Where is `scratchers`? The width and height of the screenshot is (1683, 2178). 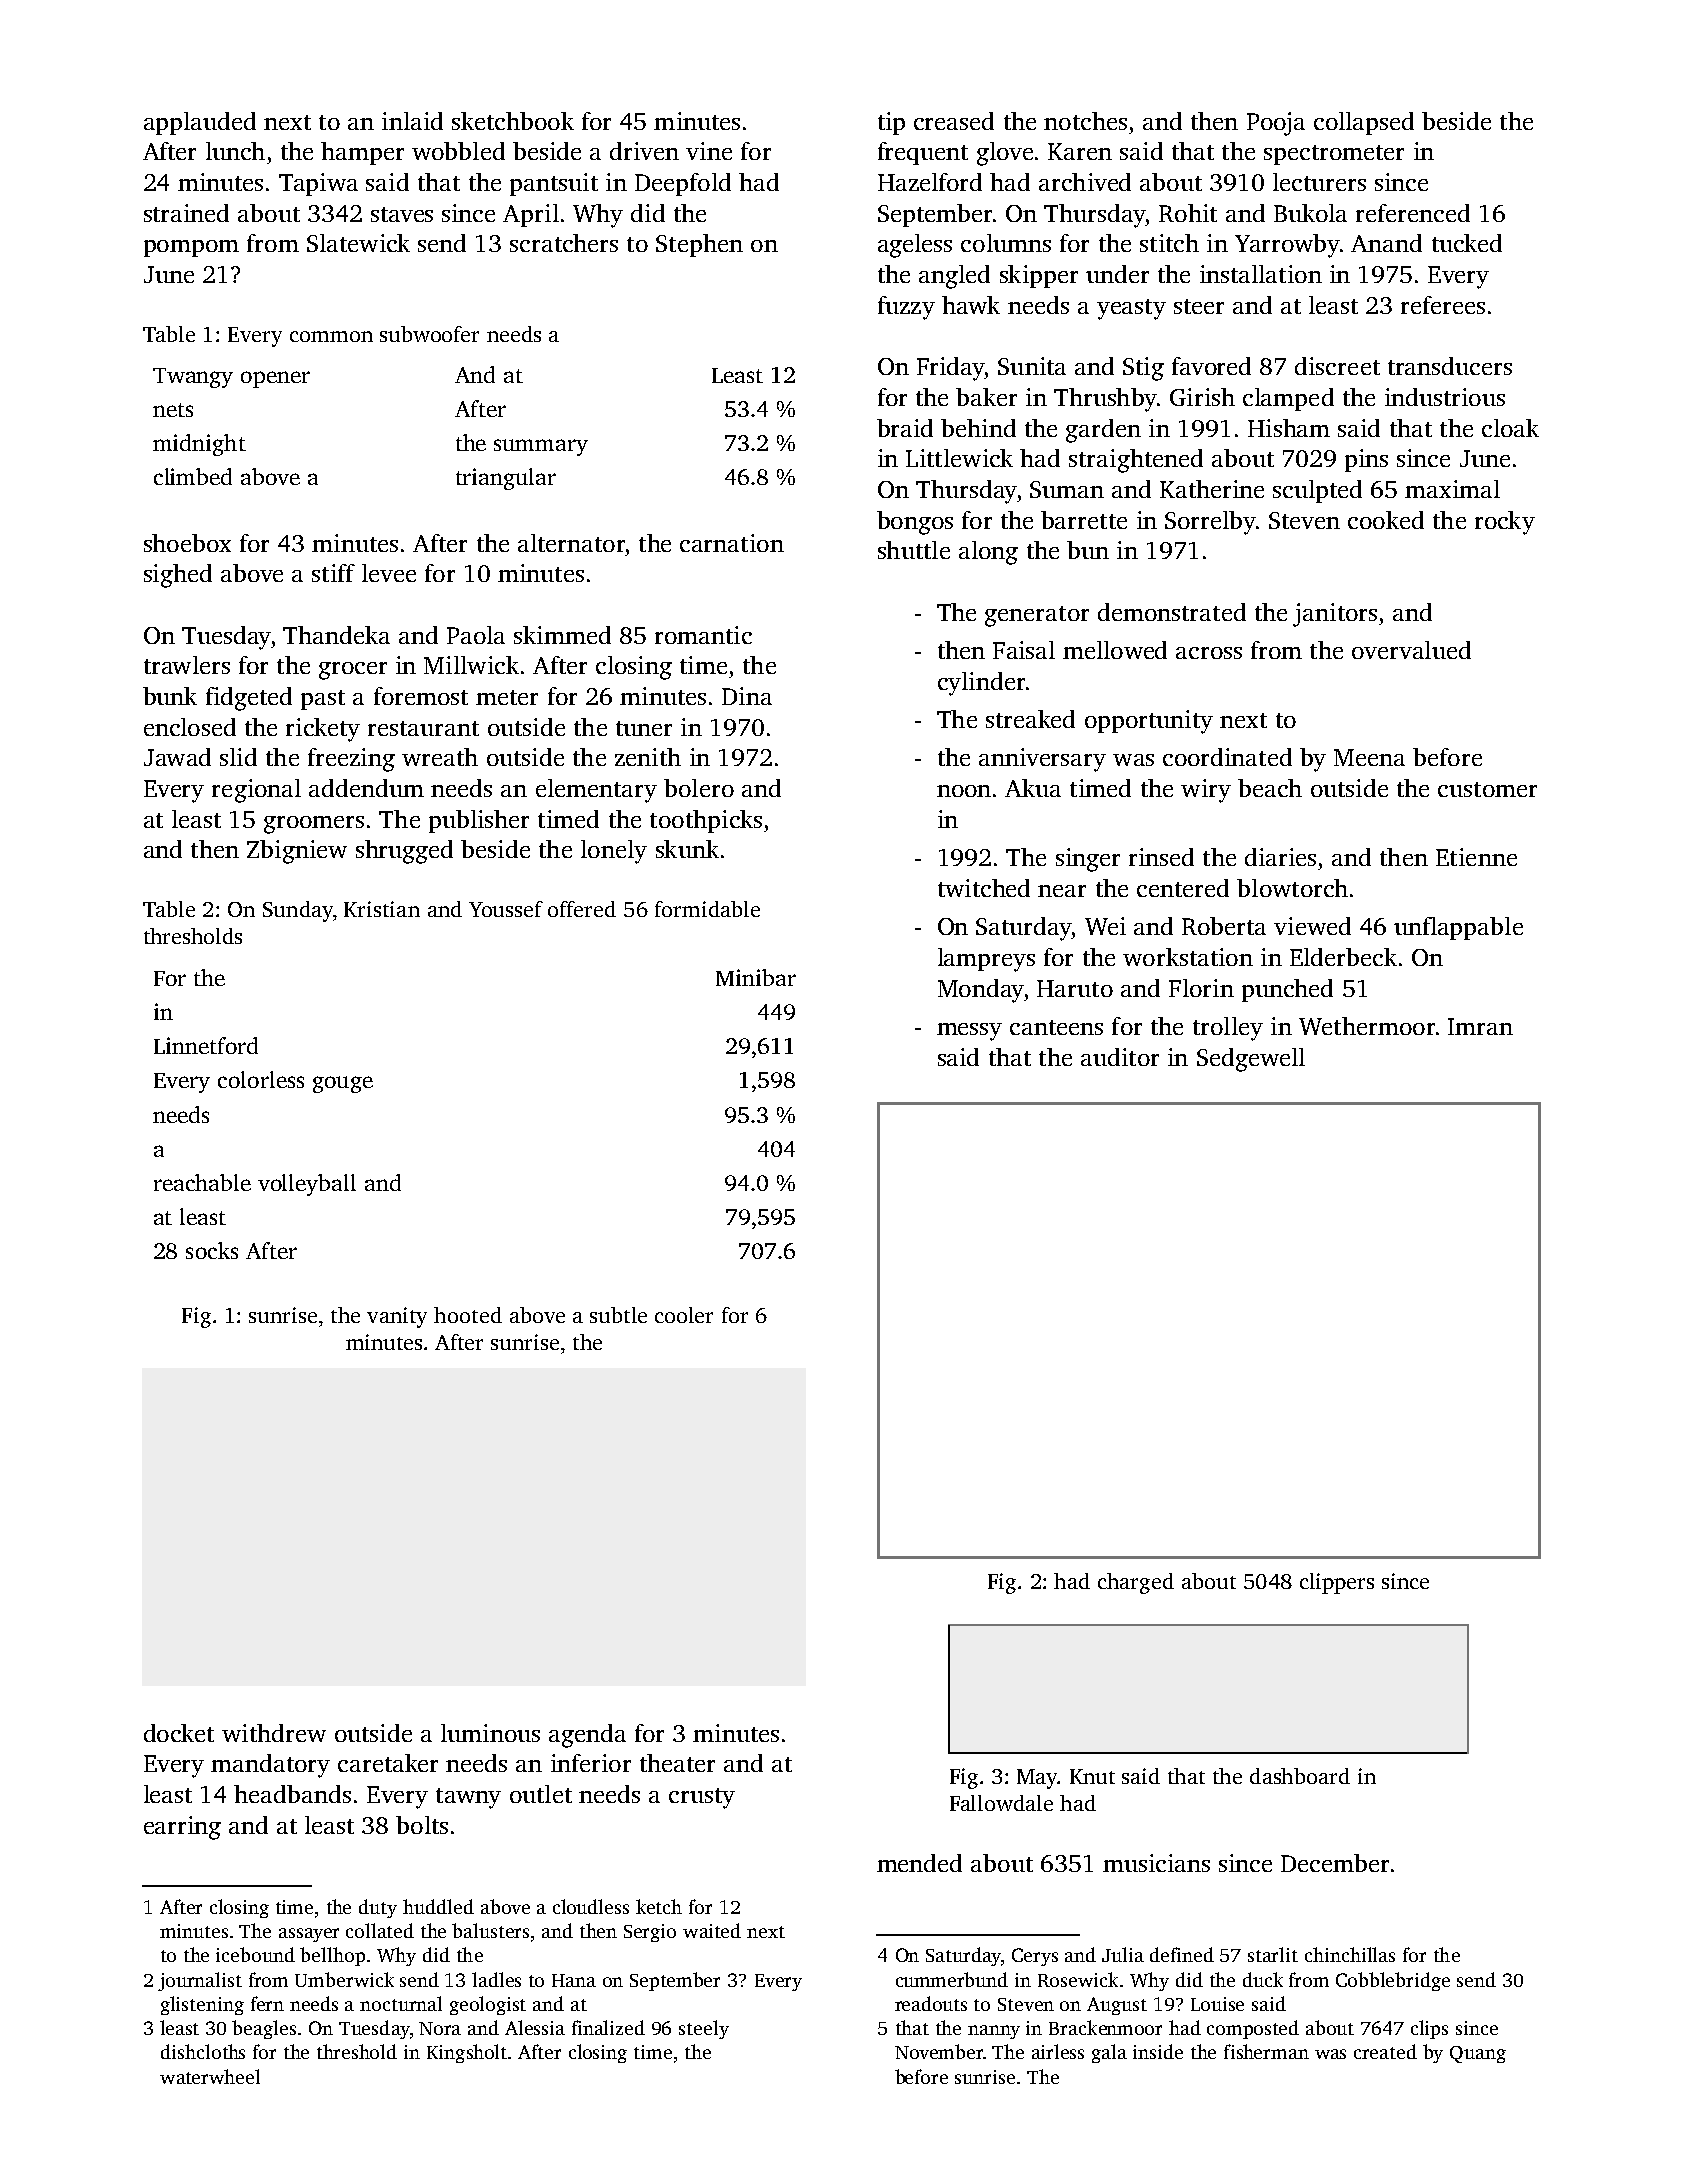
scratchers is located at coordinates (564, 243).
